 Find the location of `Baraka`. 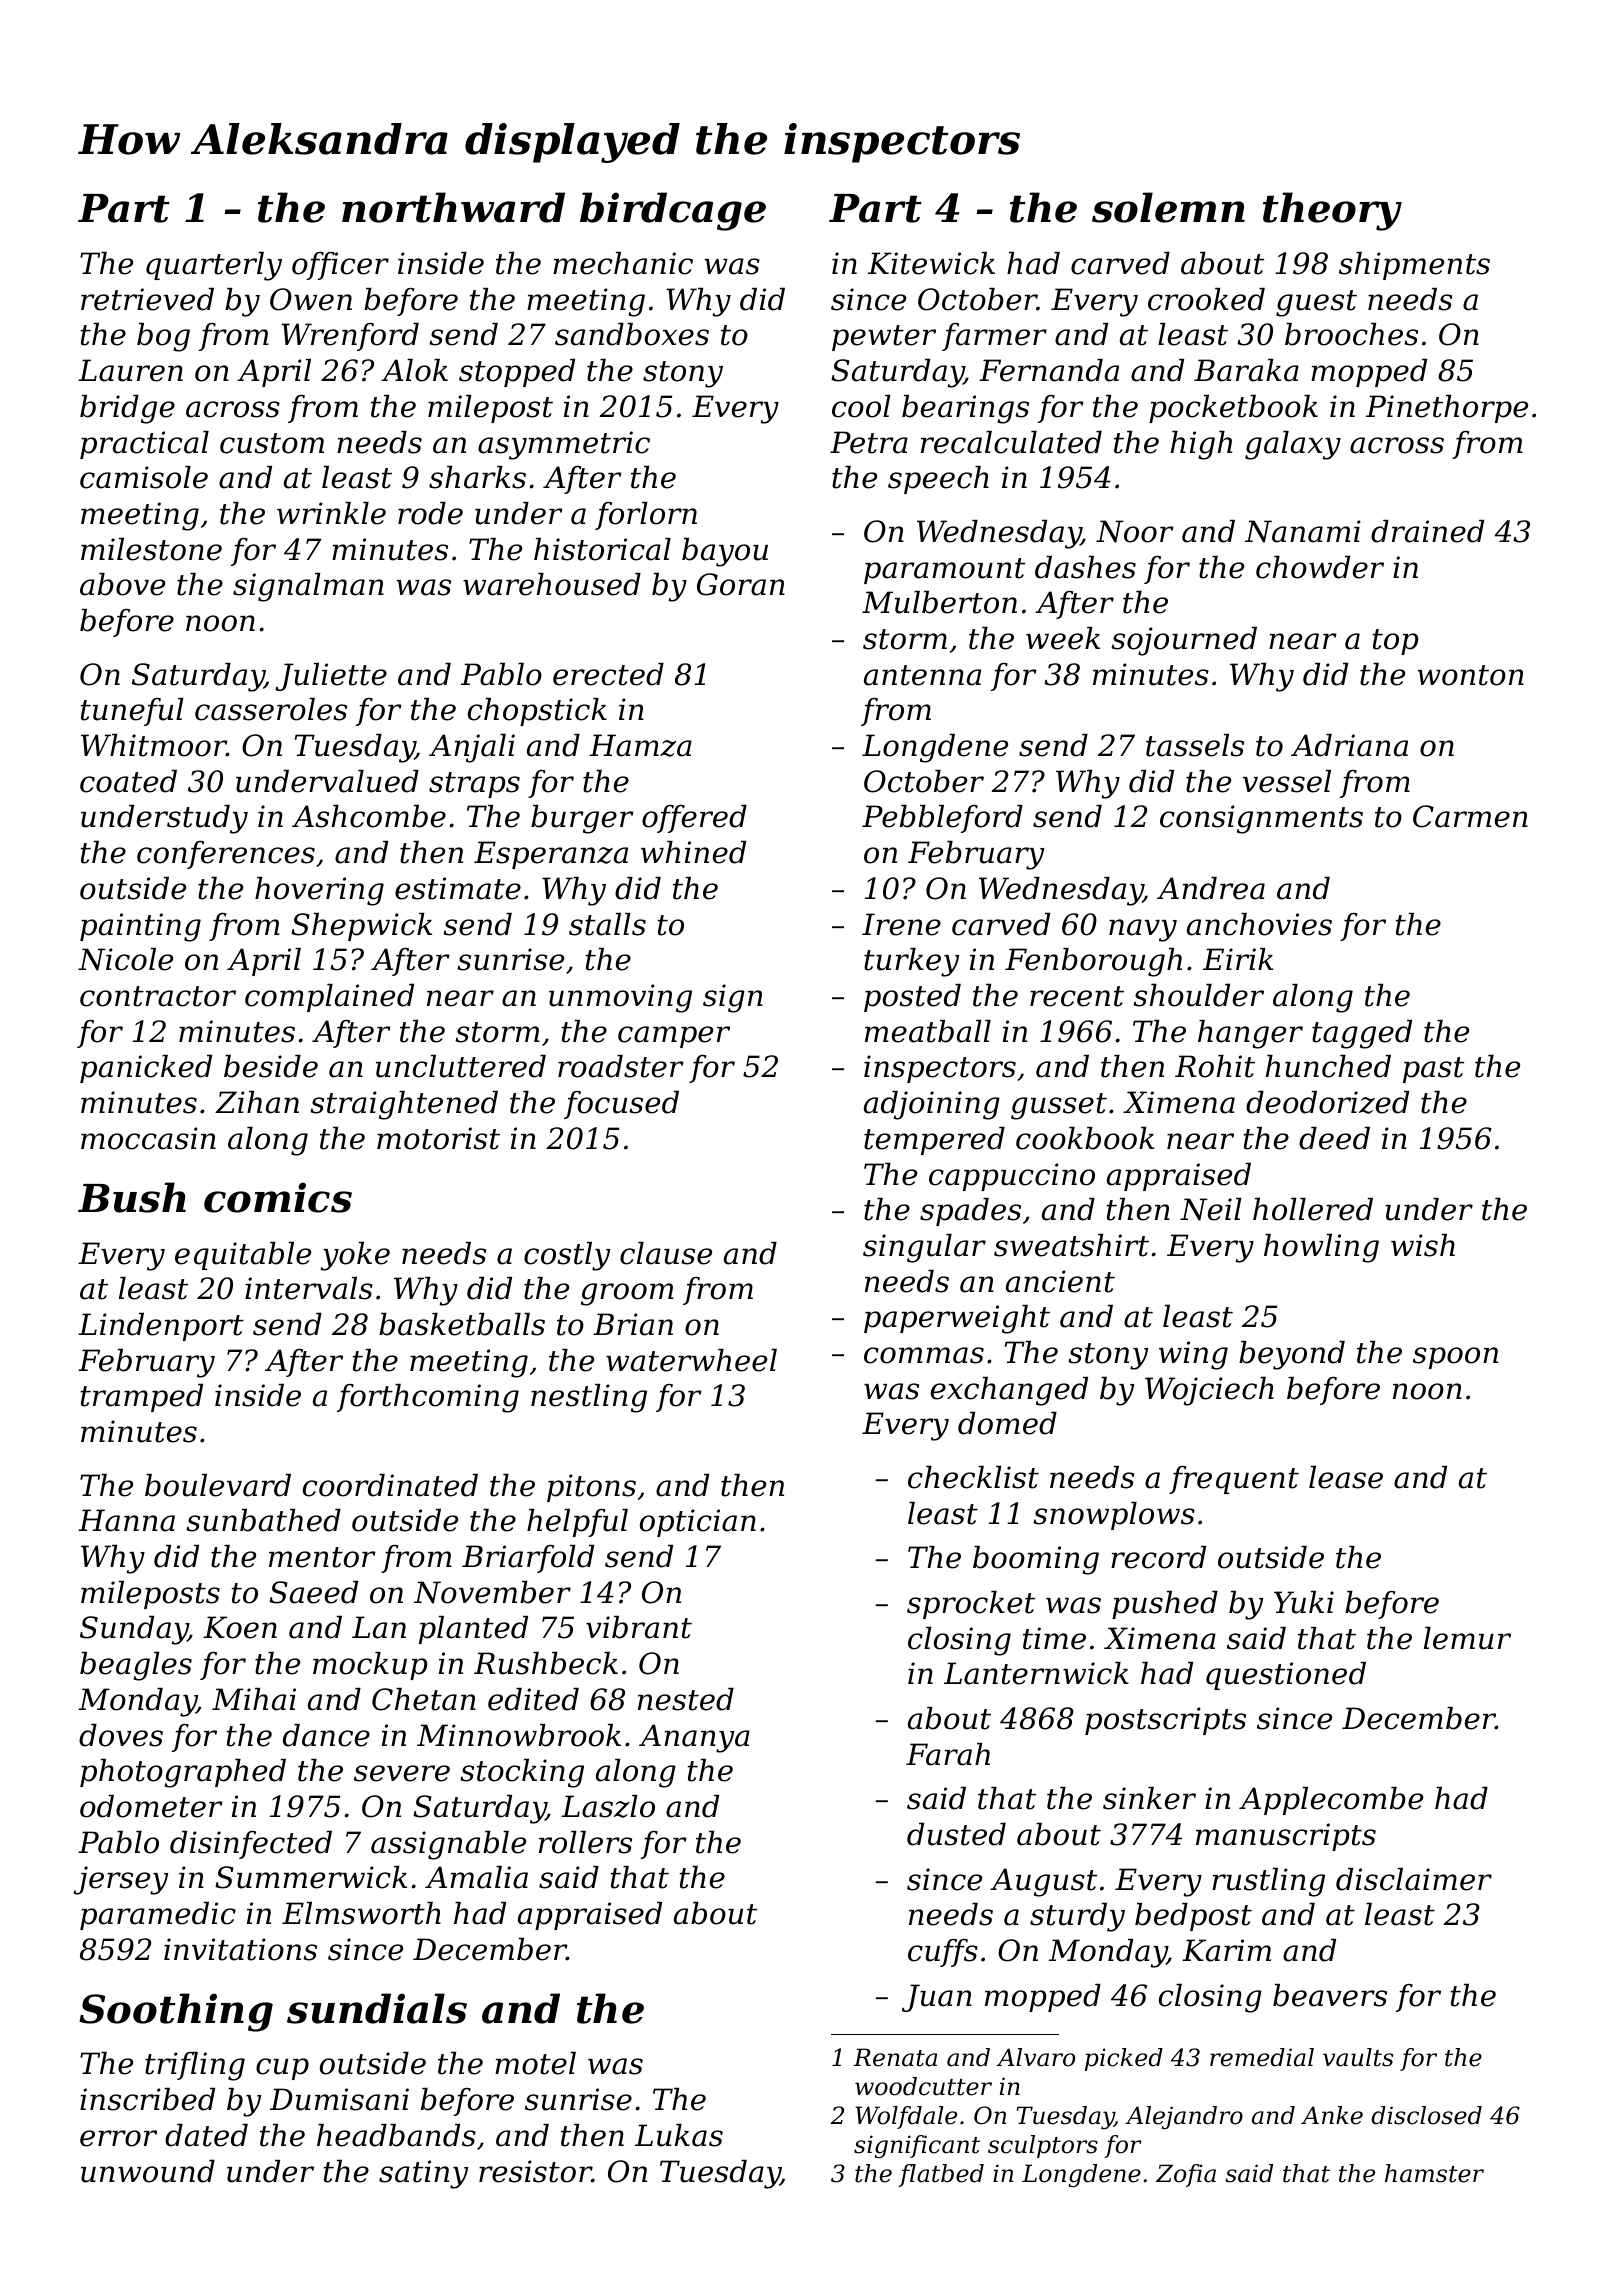

Baraka is located at coordinates (1246, 370).
